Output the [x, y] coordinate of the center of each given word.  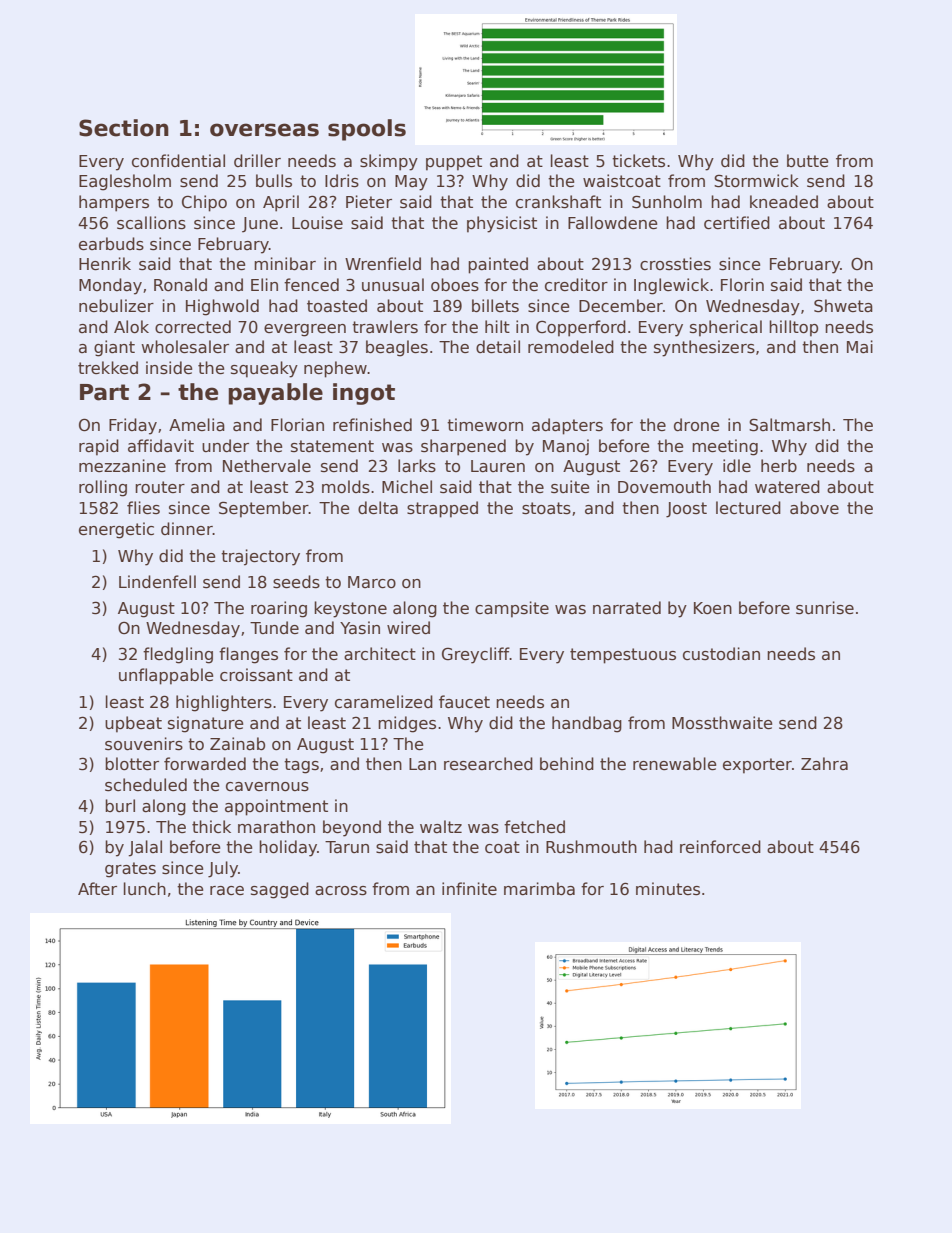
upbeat [133, 724]
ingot [364, 394]
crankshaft [558, 202]
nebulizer [116, 305]
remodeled [571, 347]
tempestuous [623, 656]
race [227, 890]
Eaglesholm [125, 182]
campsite [512, 609]
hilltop [793, 328]
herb [779, 465]
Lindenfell [157, 582]
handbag [587, 724]
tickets [638, 161]
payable [275, 394]
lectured [748, 508]
